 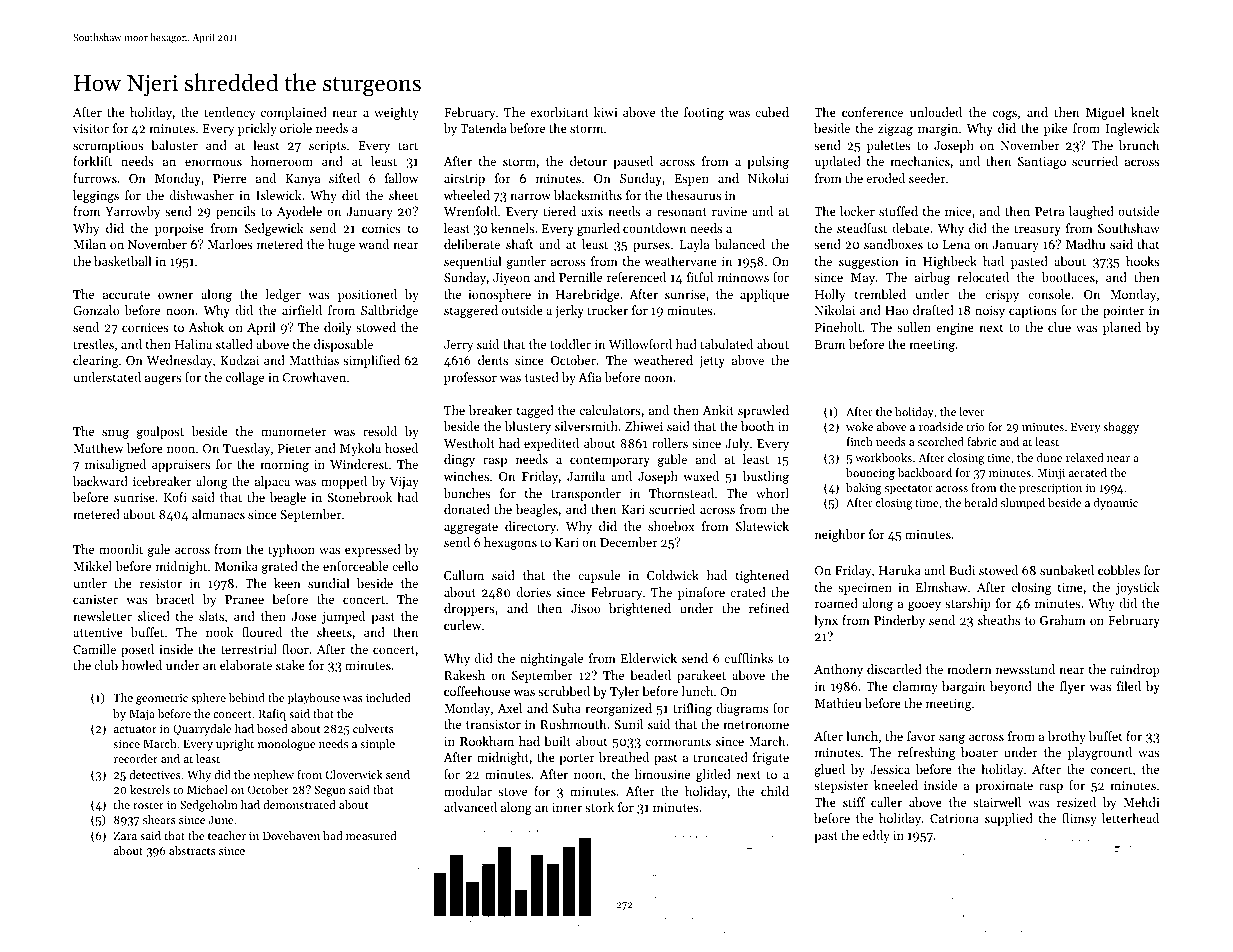 I want to click on Axel, so click(x=510, y=708).
